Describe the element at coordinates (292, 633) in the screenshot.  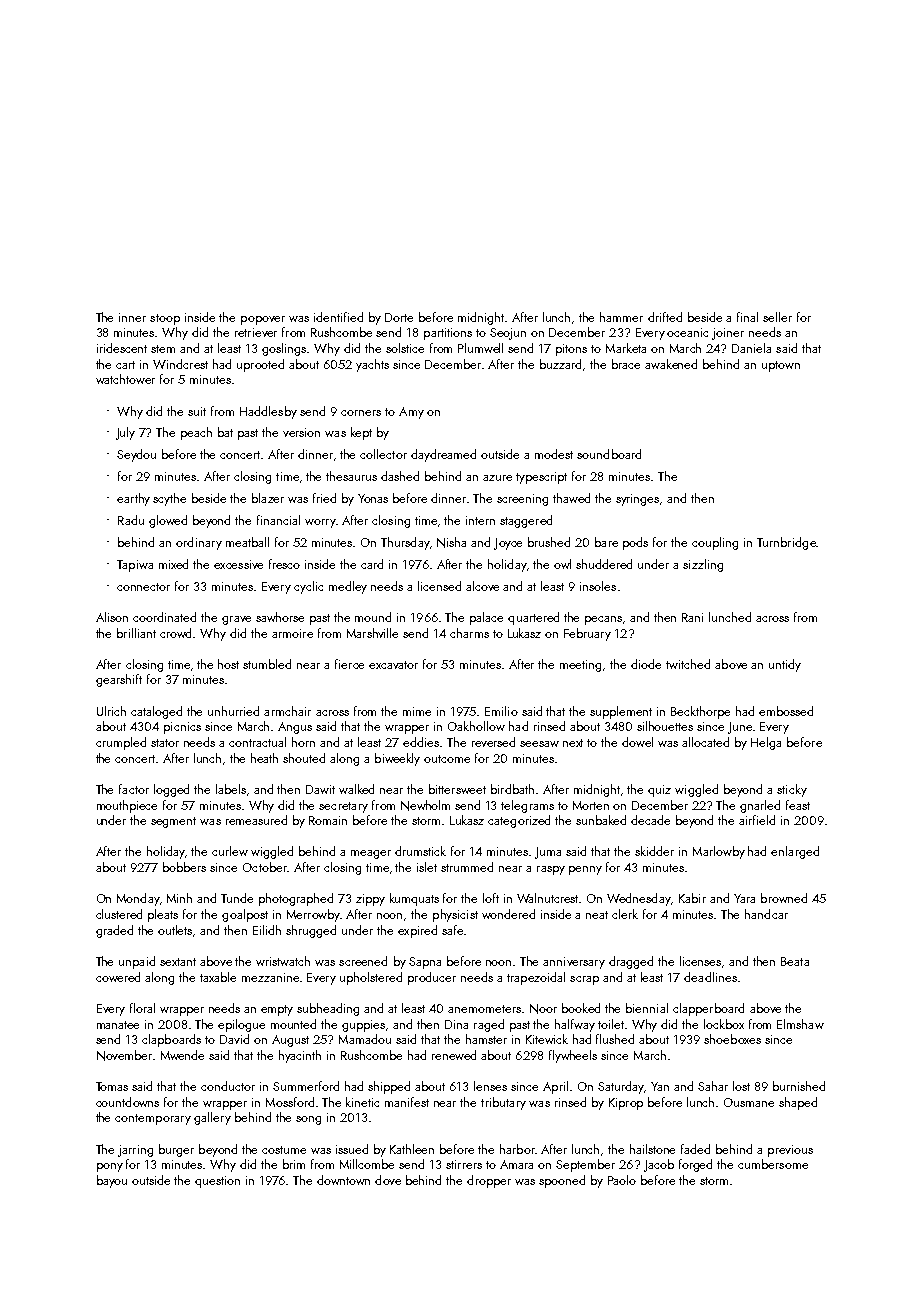
I see `armoire` at that location.
